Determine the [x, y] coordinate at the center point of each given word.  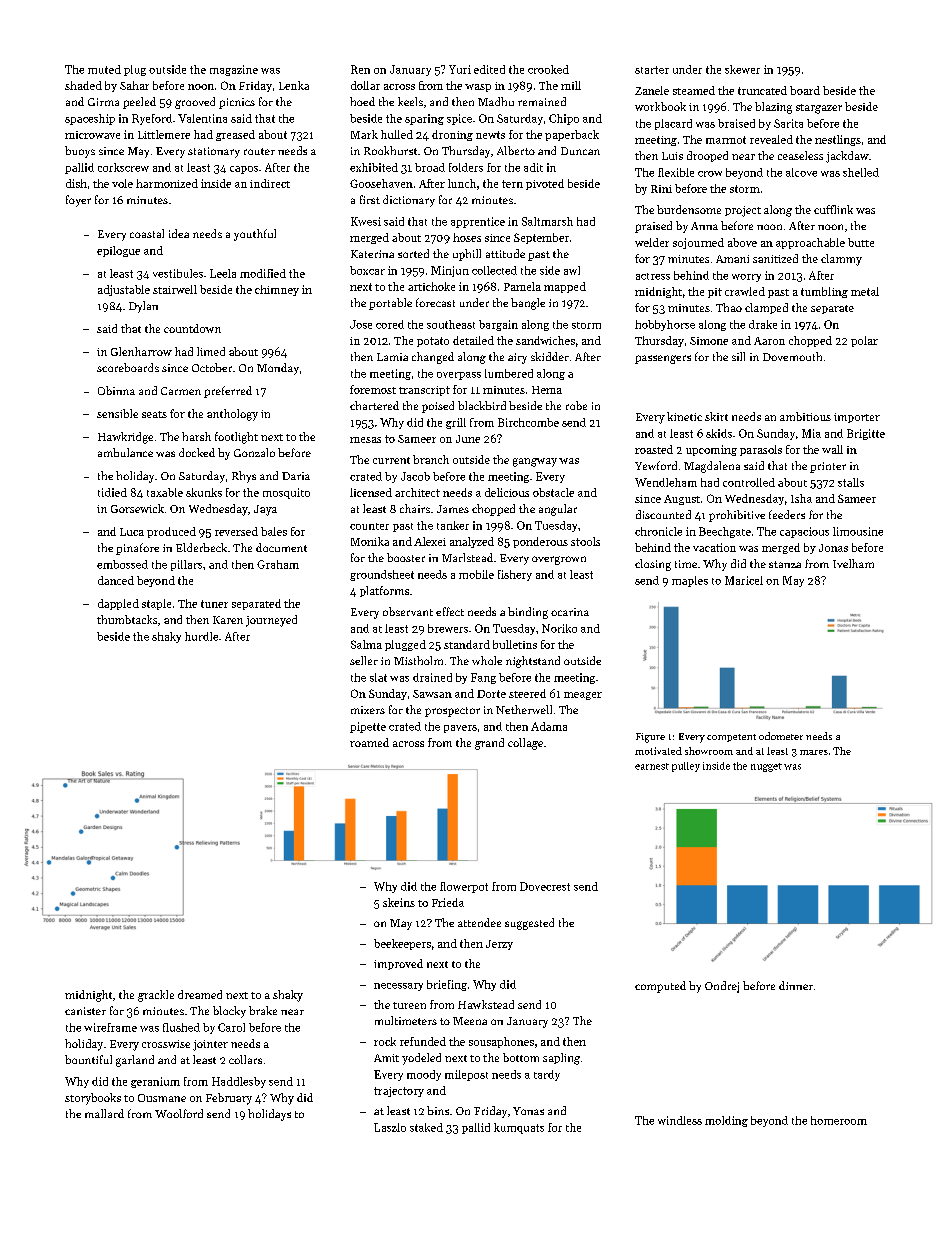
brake [263, 1010]
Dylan [143, 307]
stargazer [819, 109]
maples [690, 581]
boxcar [367, 270]
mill [571, 85]
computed [660, 987]
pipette [368, 727]
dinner [796, 985]
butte [861, 242]
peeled [139, 103]
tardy [547, 1075]
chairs [415, 508]
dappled [118, 604]
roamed [369, 742]
